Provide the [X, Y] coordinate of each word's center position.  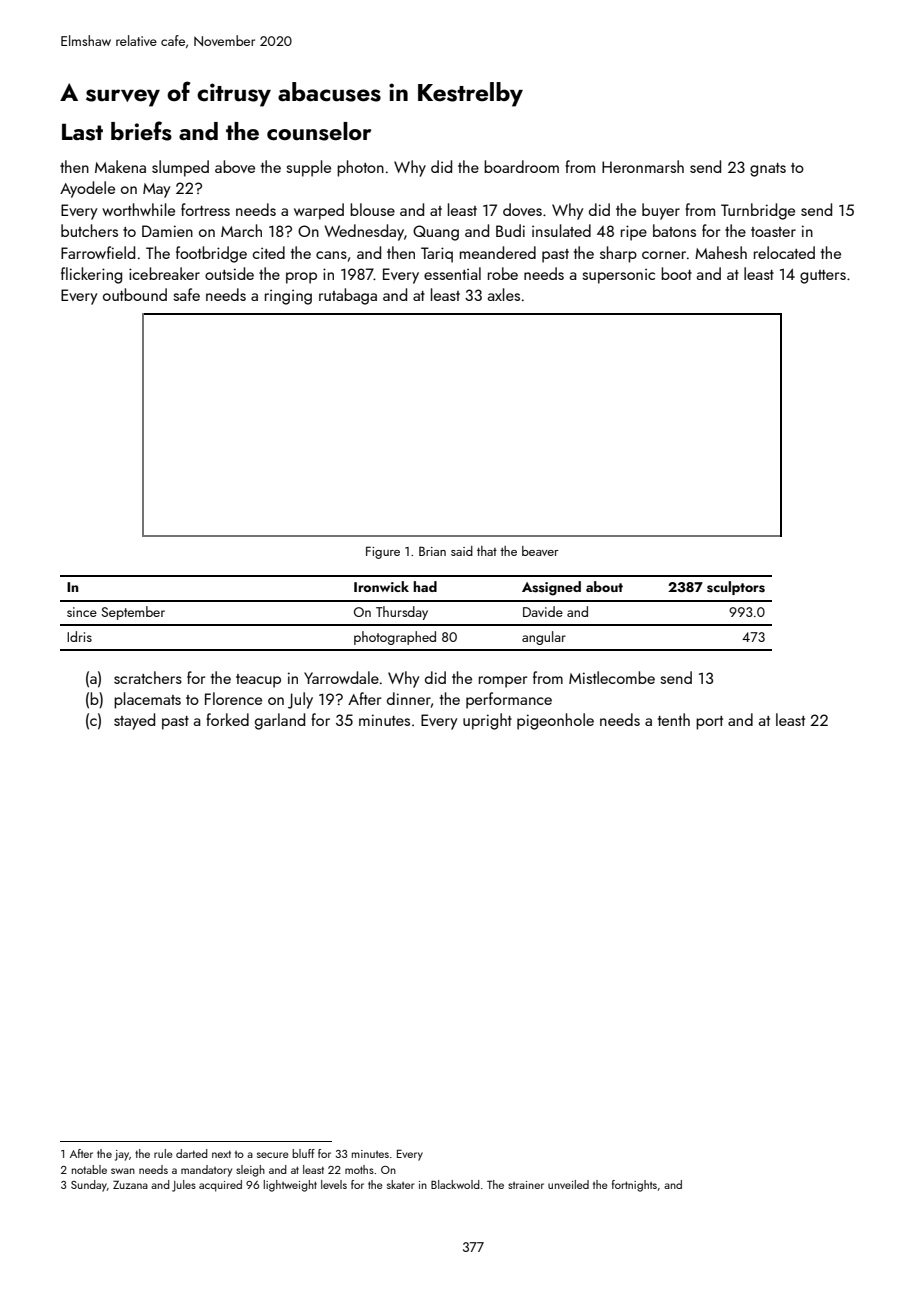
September [133, 613]
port [709, 723]
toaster [773, 232]
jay [122, 1155]
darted [192, 1153]
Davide [543, 611]
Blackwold [455, 1184]
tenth [674, 719]
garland [280, 721]
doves [522, 209]
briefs [141, 131]
